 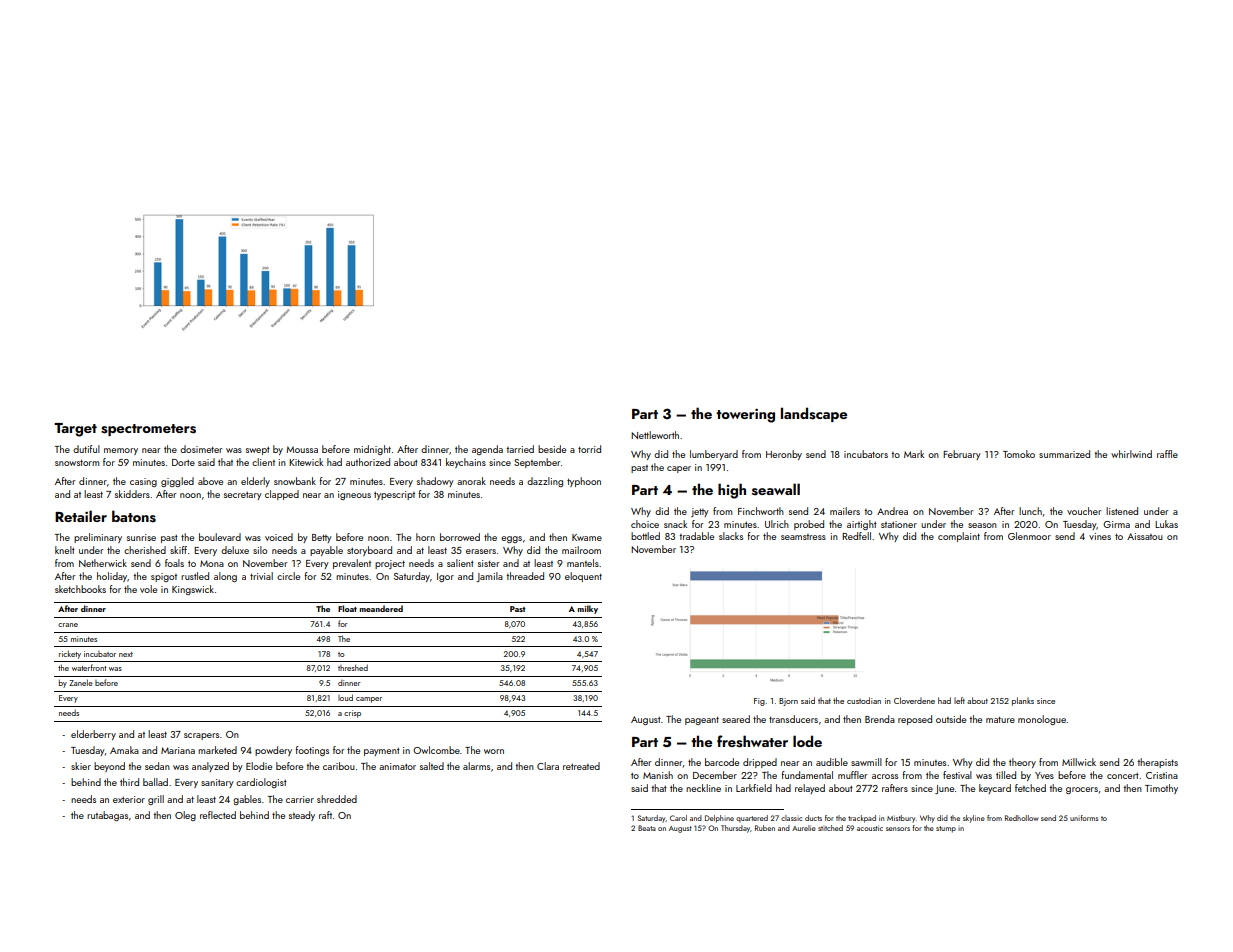 I want to click on seared, so click(x=736, y=719).
